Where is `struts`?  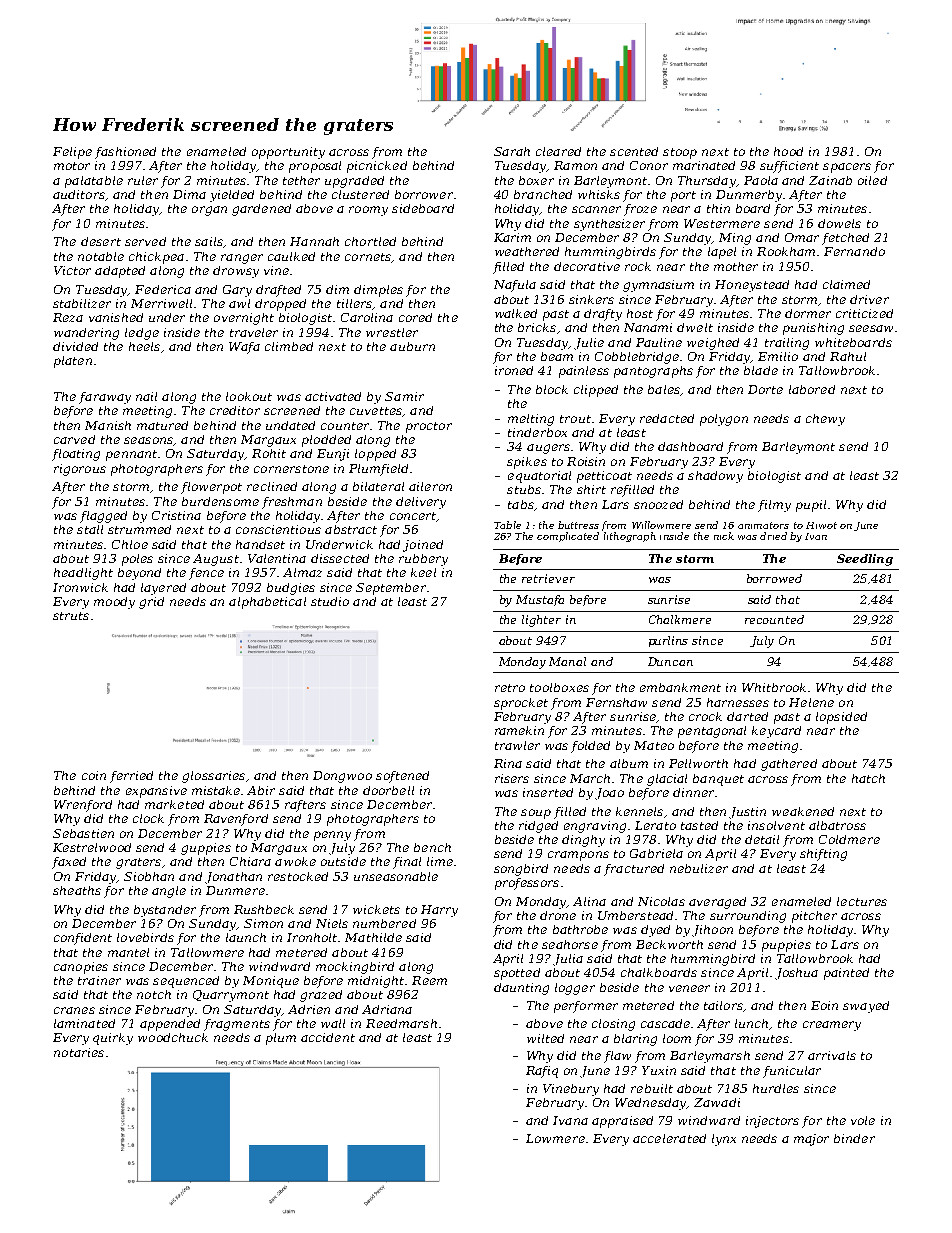 struts is located at coordinates (71, 616).
